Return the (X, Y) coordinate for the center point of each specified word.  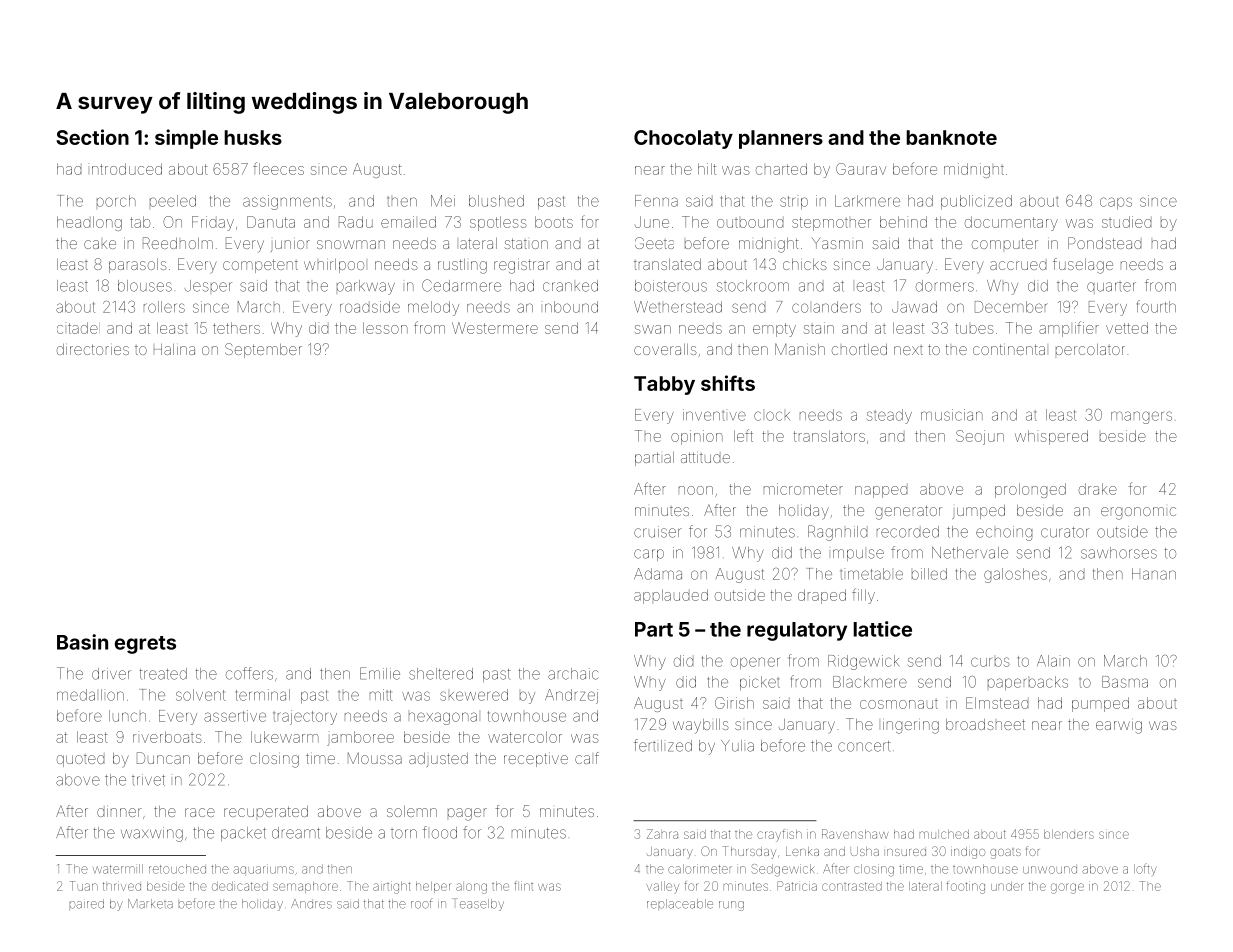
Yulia (737, 746)
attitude (705, 457)
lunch (127, 716)
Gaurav (861, 169)
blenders (1069, 834)
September (263, 350)
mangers (1141, 417)
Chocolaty (683, 139)
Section (92, 137)
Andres (311, 904)
